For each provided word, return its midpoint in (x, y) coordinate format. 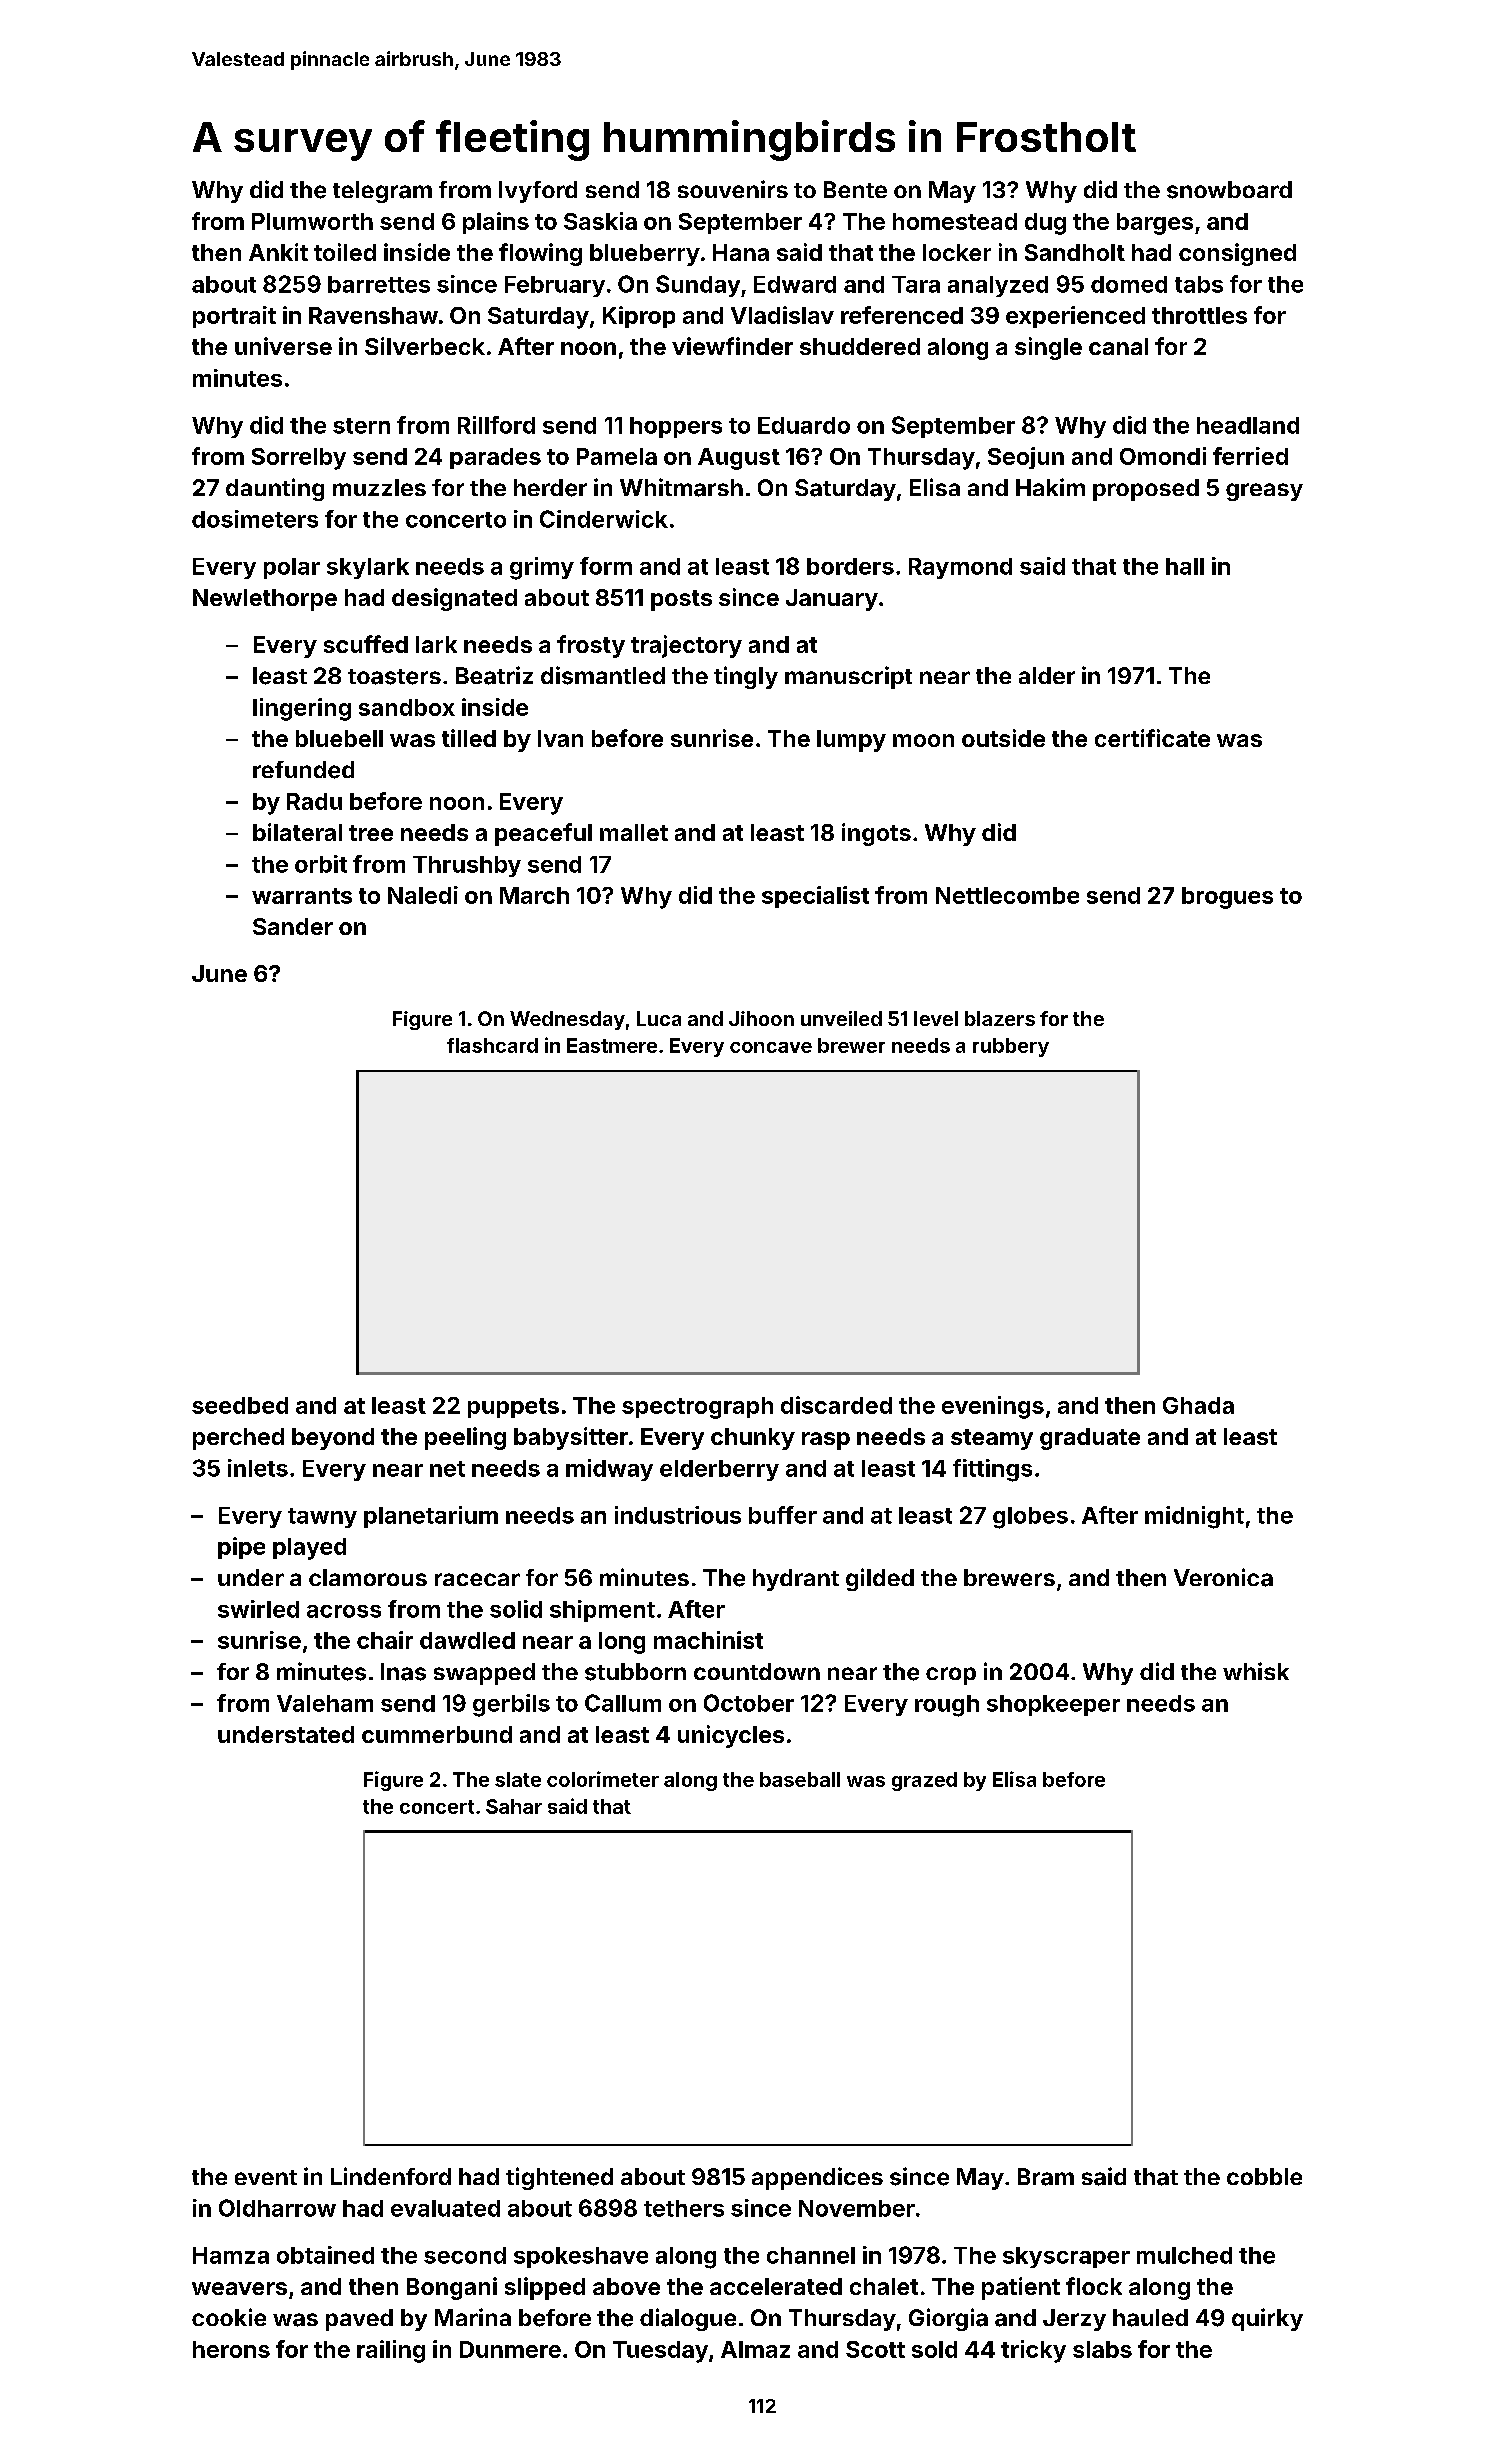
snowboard (1229, 190)
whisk (1256, 1671)
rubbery (1011, 1047)
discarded (836, 1405)
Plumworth (312, 221)
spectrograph (697, 1408)
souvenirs (733, 189)
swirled (258, 1609)
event (266, 2177)
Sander (293, 926)
